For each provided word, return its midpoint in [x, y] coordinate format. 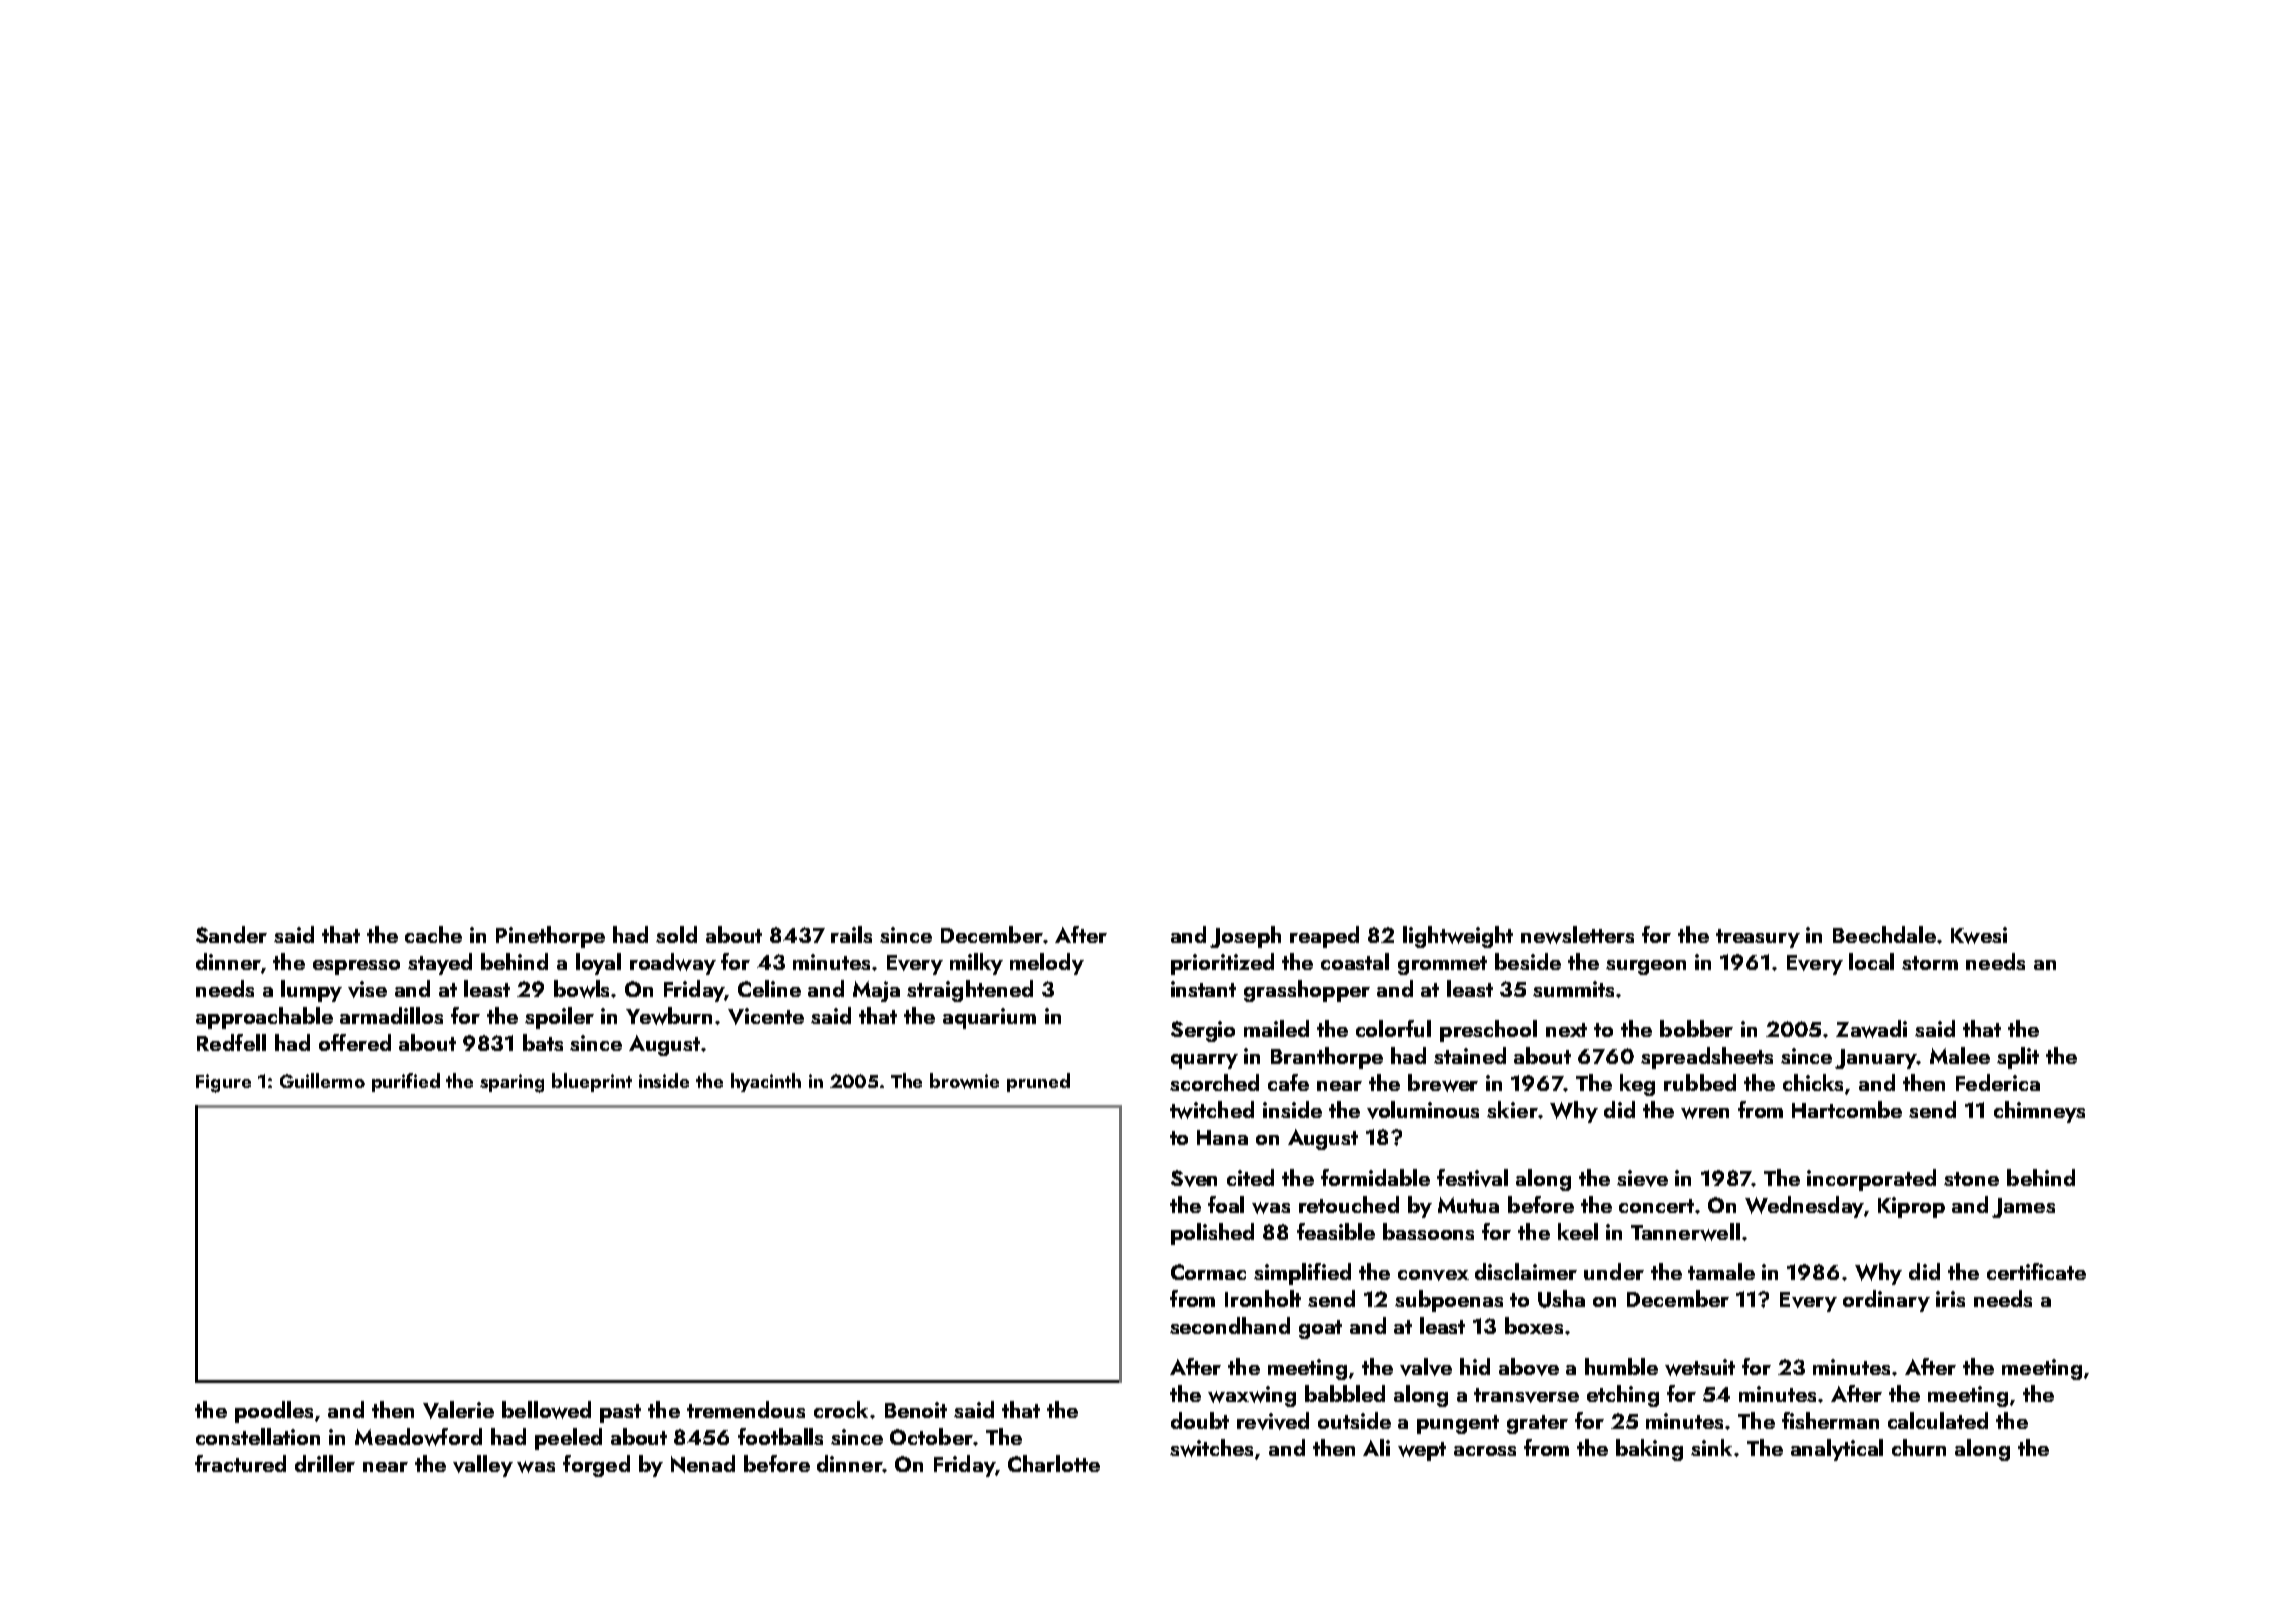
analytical [1837, 1450]
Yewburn [669, 1016]
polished [1212, 1234]
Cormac [1208, 1272]
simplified [1302, 1274]
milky [976, 964]
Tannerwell [1685, 1232]
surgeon [1646, 967]
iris [1950, 1299]
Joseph [1245, 937]
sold [676, 934]
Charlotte [1054, 1463]
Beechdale [1884, 934]
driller [325, 1463]
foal [1226, 1204]
